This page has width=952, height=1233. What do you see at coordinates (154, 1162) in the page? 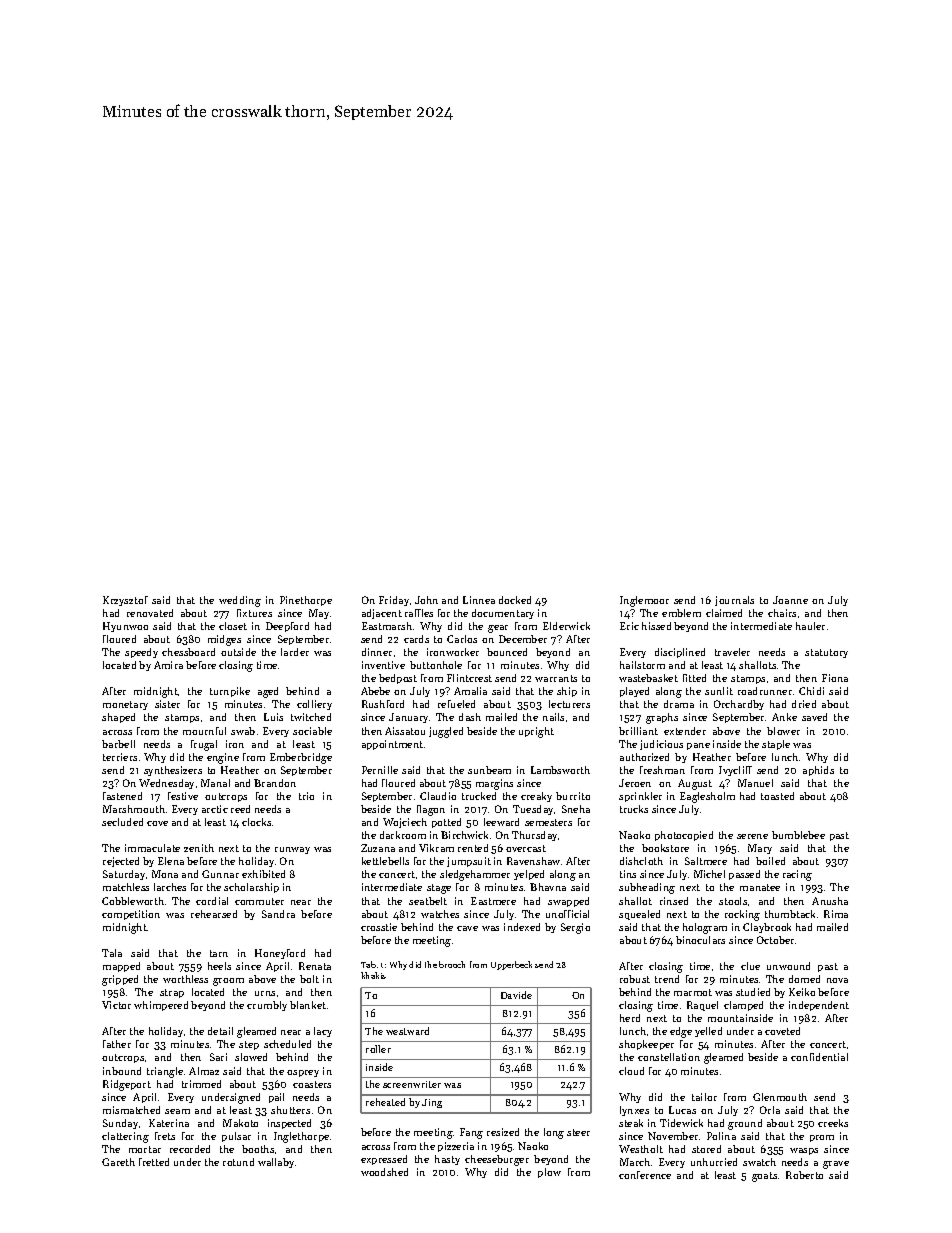
I see `fretted` at bounding box center [154, 1162].
